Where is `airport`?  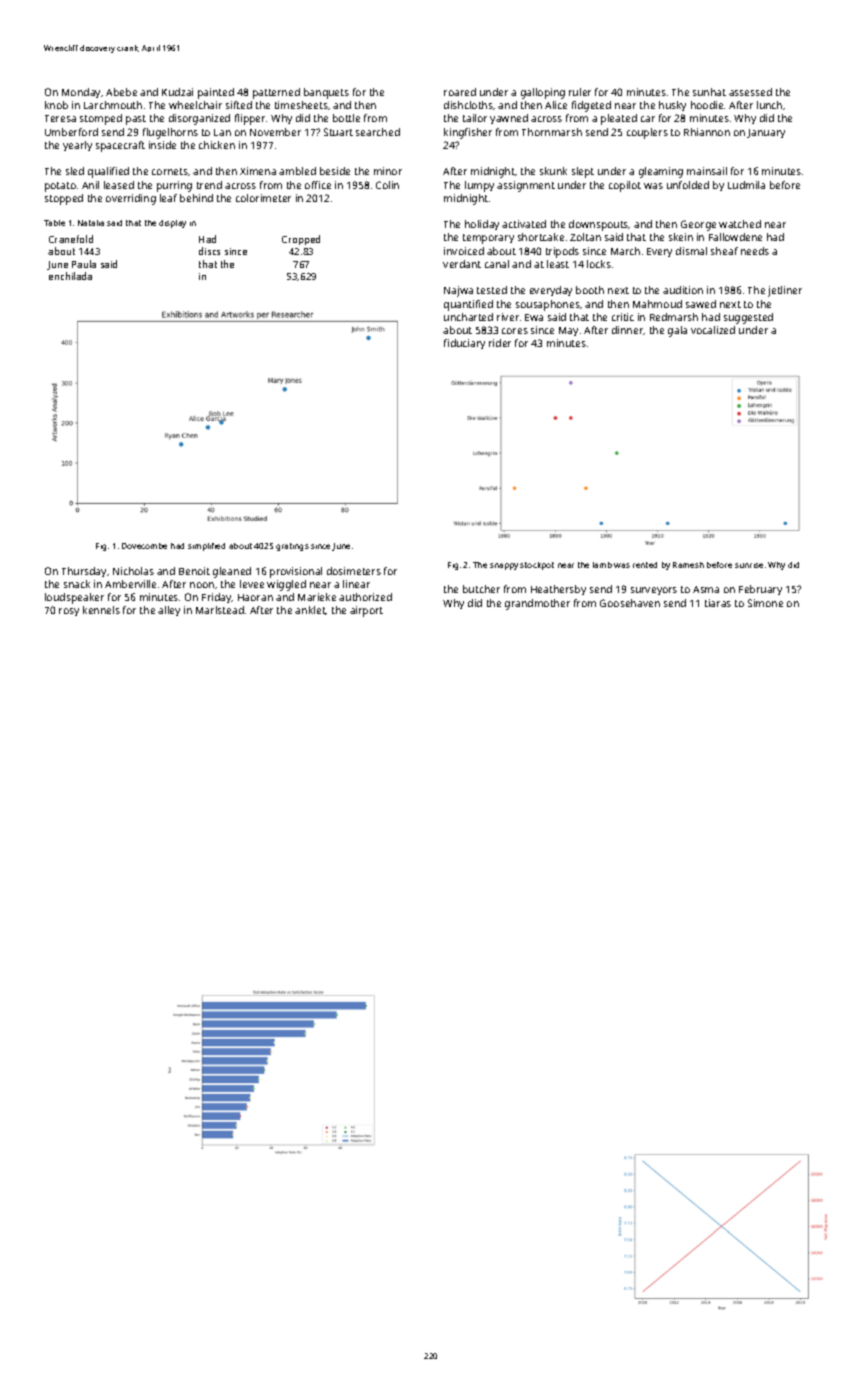 airport is located at coordinates (366, 611).
